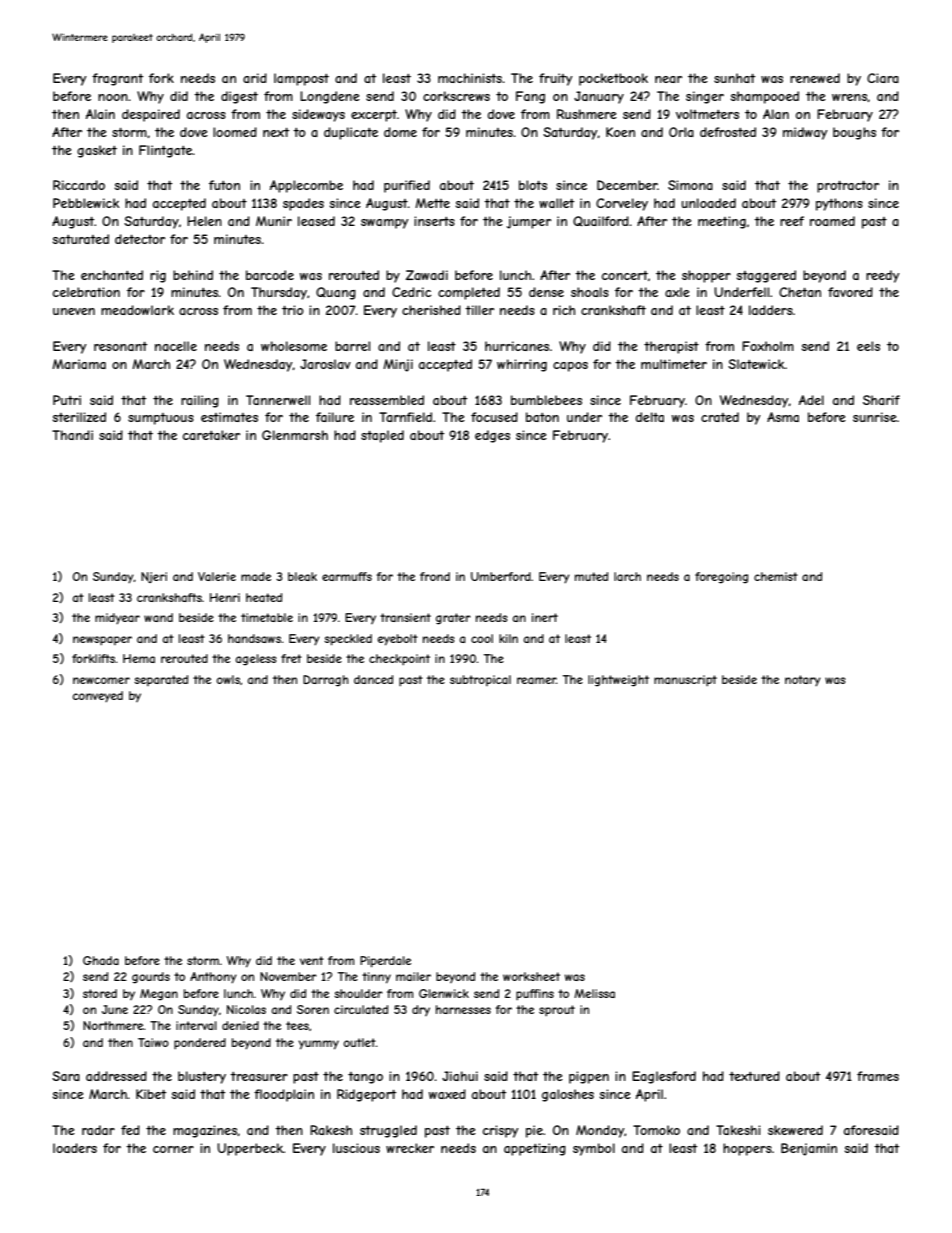 This image has height=1233, width=952. I want to click on notary, so click(803, 681).
